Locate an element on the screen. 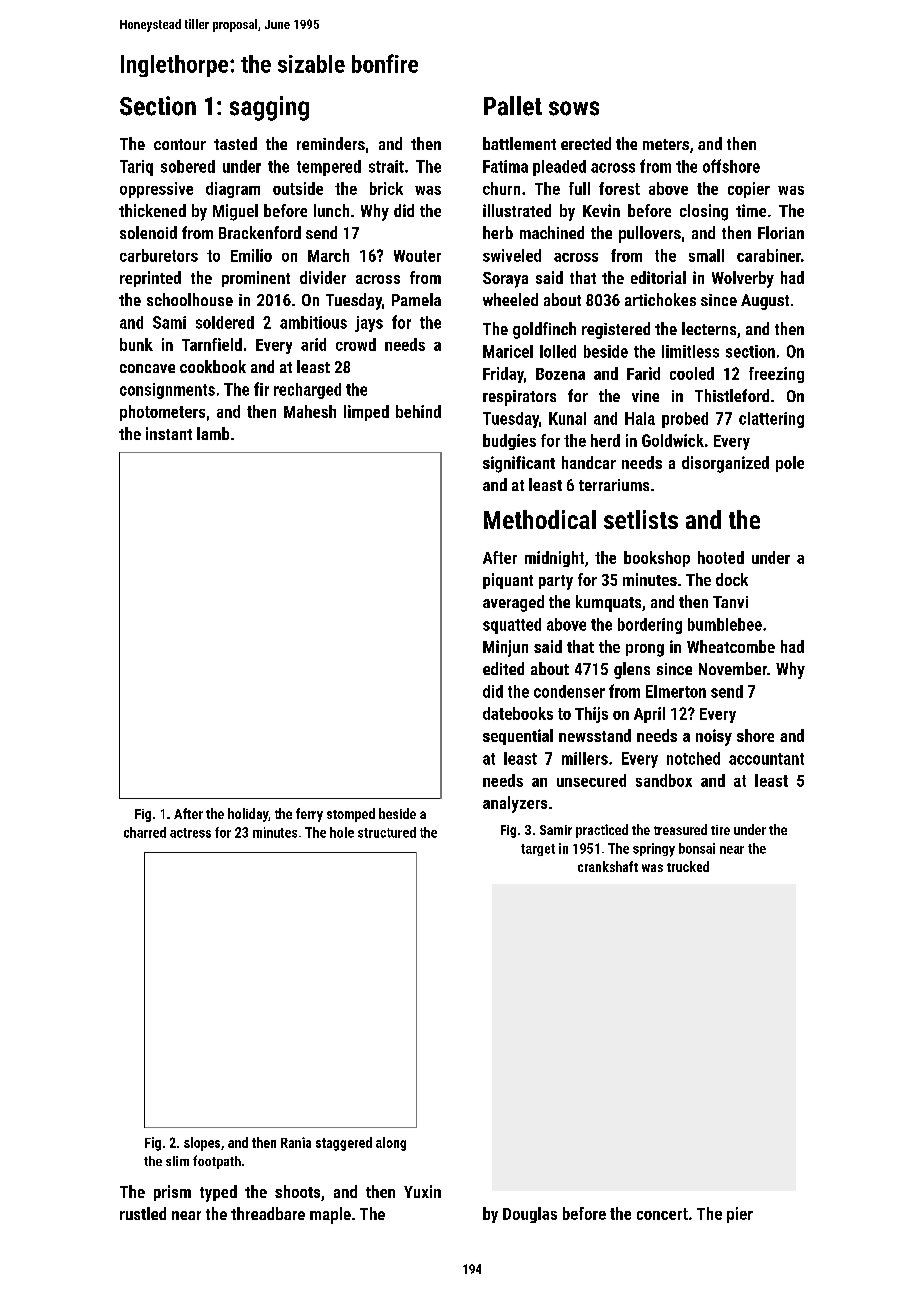 This screenshot has height=1314, width=924. sows is located at coordinates (574, 108).
